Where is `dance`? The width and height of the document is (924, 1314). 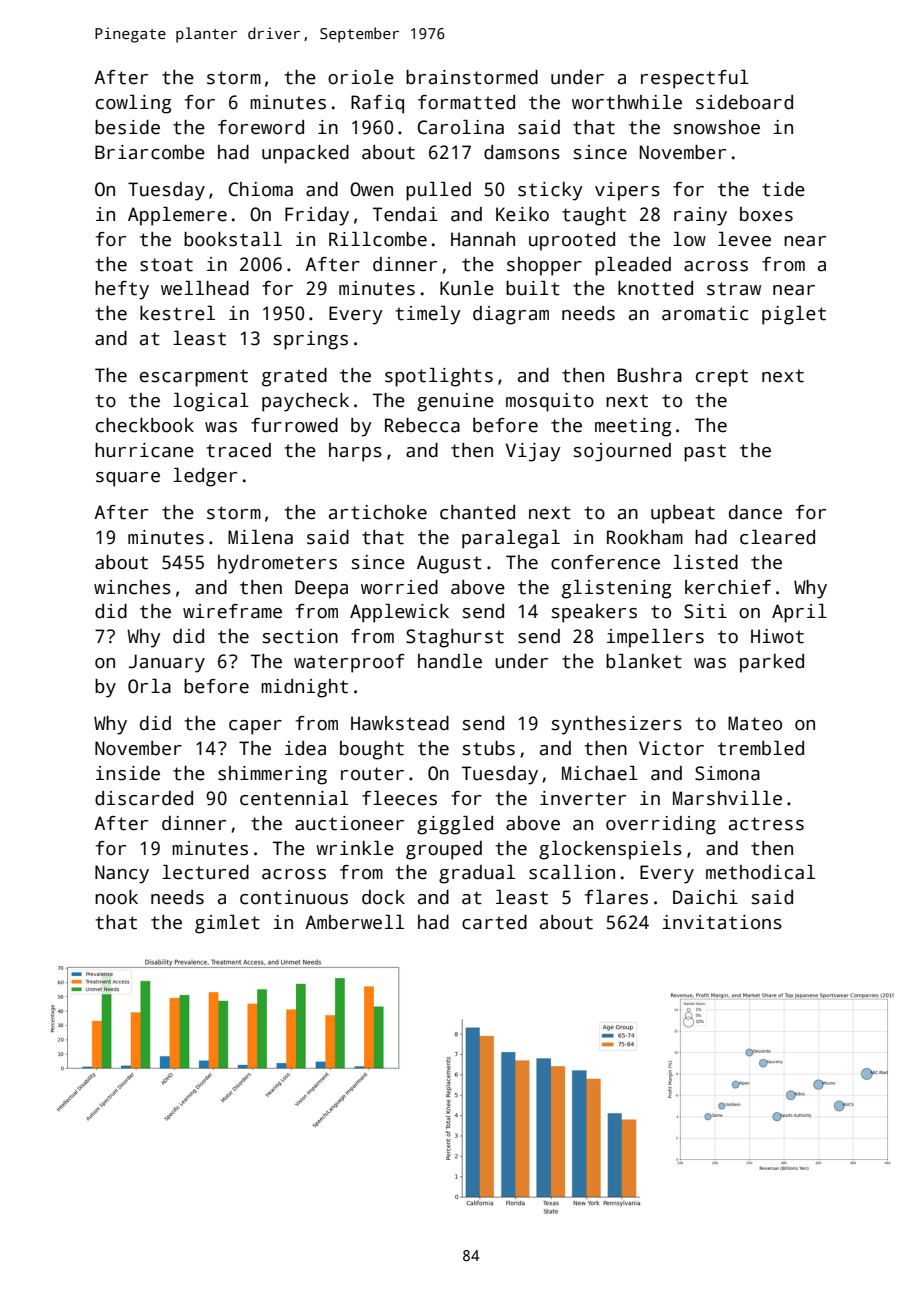 dance is located at coordinates (755, 512).
